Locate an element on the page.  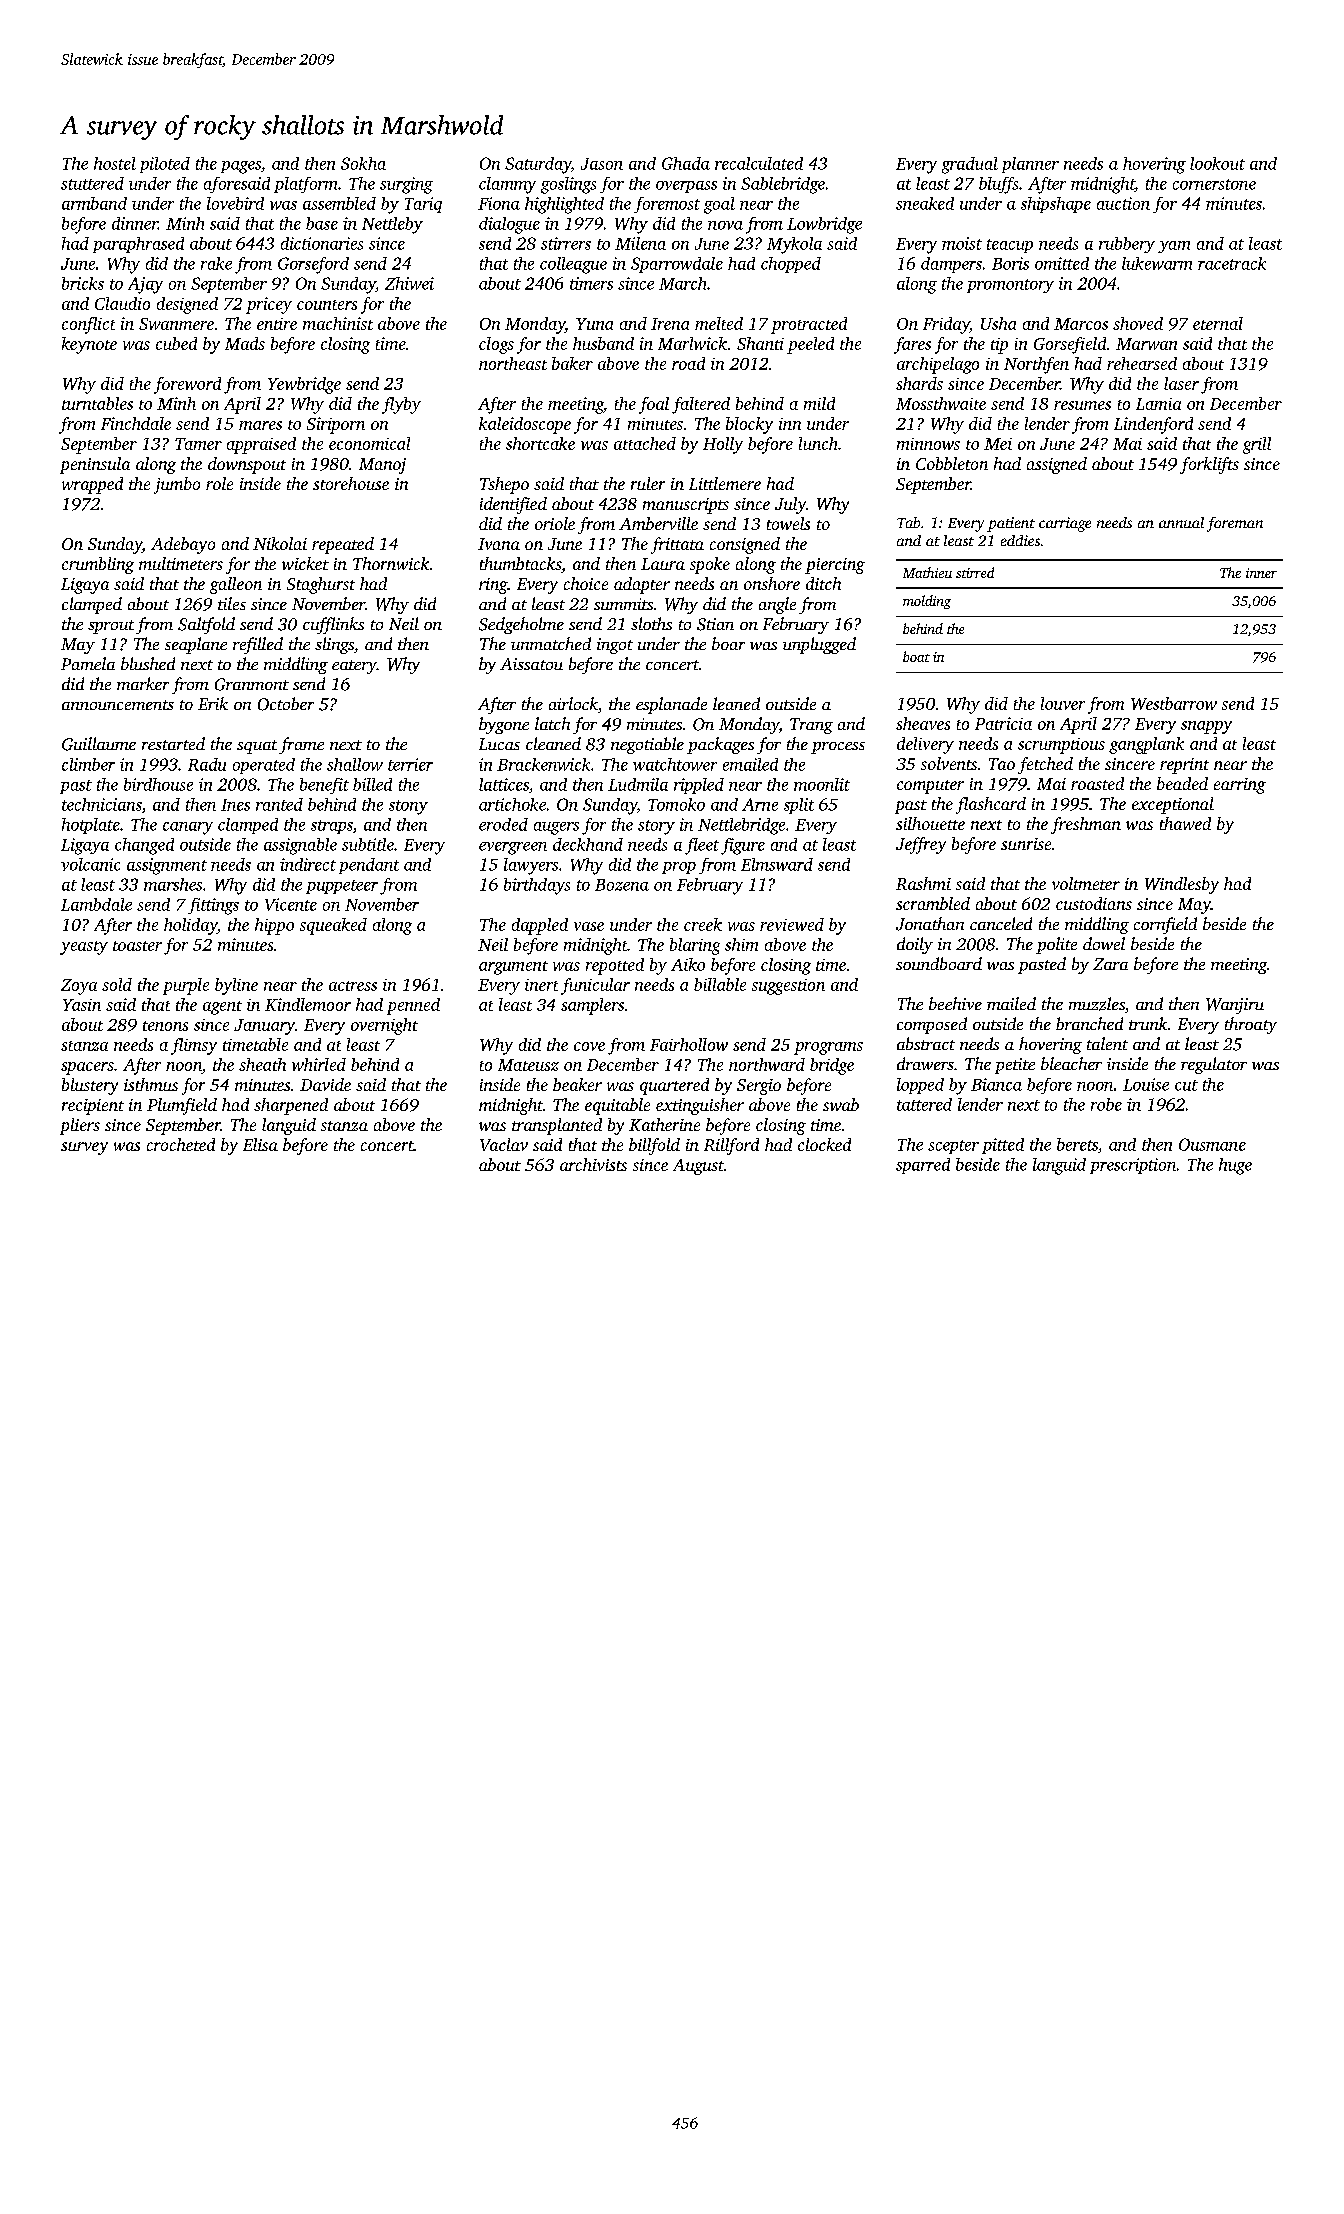
bricks is located at coordinates (83, 283).
